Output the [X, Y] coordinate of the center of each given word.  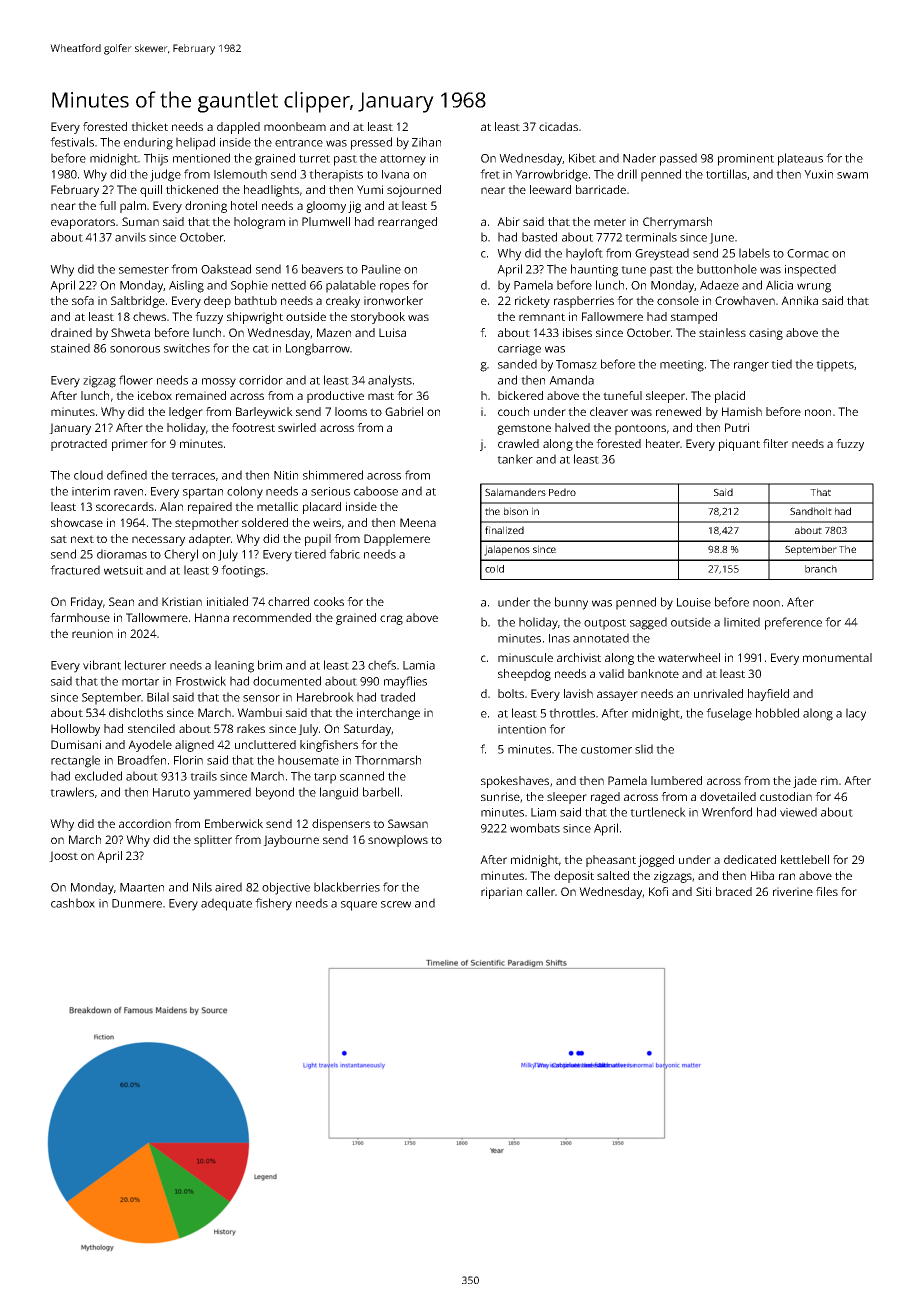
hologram [259, 223]
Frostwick [201, 681]
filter [775, 443]
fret [490, 174]
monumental [837, 657]
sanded [517, 364]
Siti [703, 891]
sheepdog [524, 675]
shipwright [255, 318]
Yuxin [818, 174]
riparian [501, 893]
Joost [63, 856]
